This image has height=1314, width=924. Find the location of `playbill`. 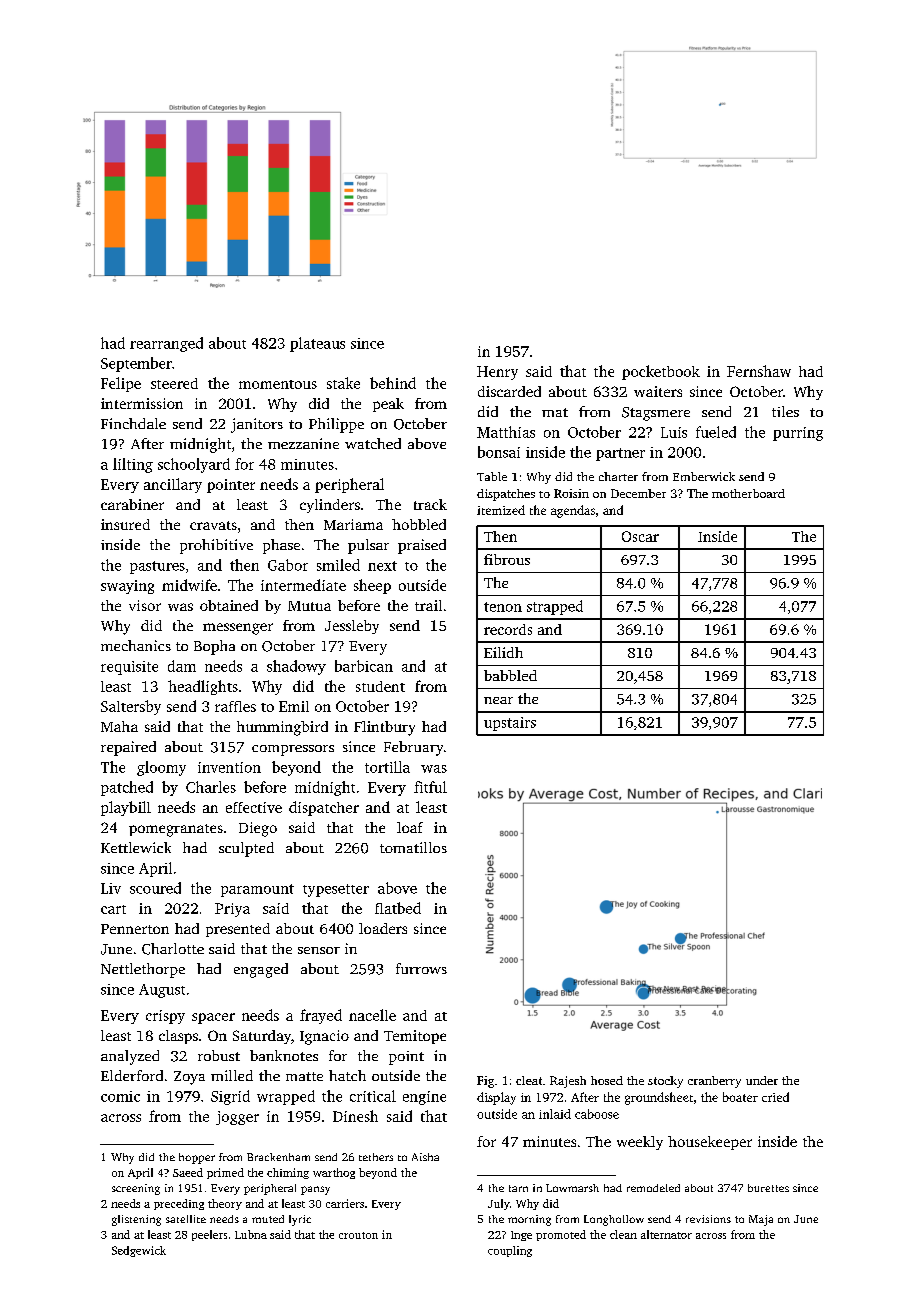

playbill is located at coordinates (126, 808).
